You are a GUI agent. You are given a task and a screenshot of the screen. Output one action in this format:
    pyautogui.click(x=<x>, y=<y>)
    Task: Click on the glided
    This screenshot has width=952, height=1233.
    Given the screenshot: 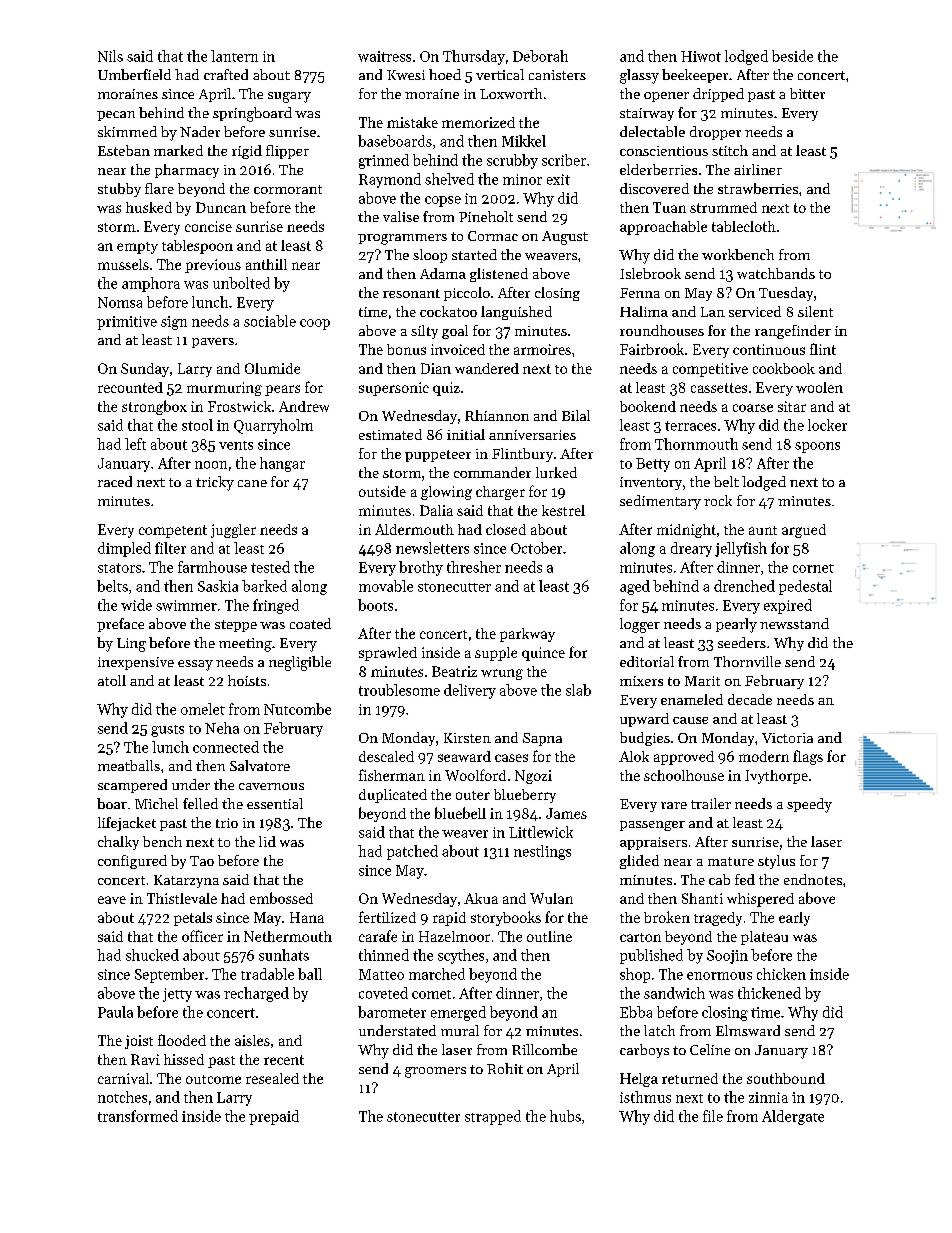 What is the action you would take?
    pyautogui.click(x=639, y=862)
